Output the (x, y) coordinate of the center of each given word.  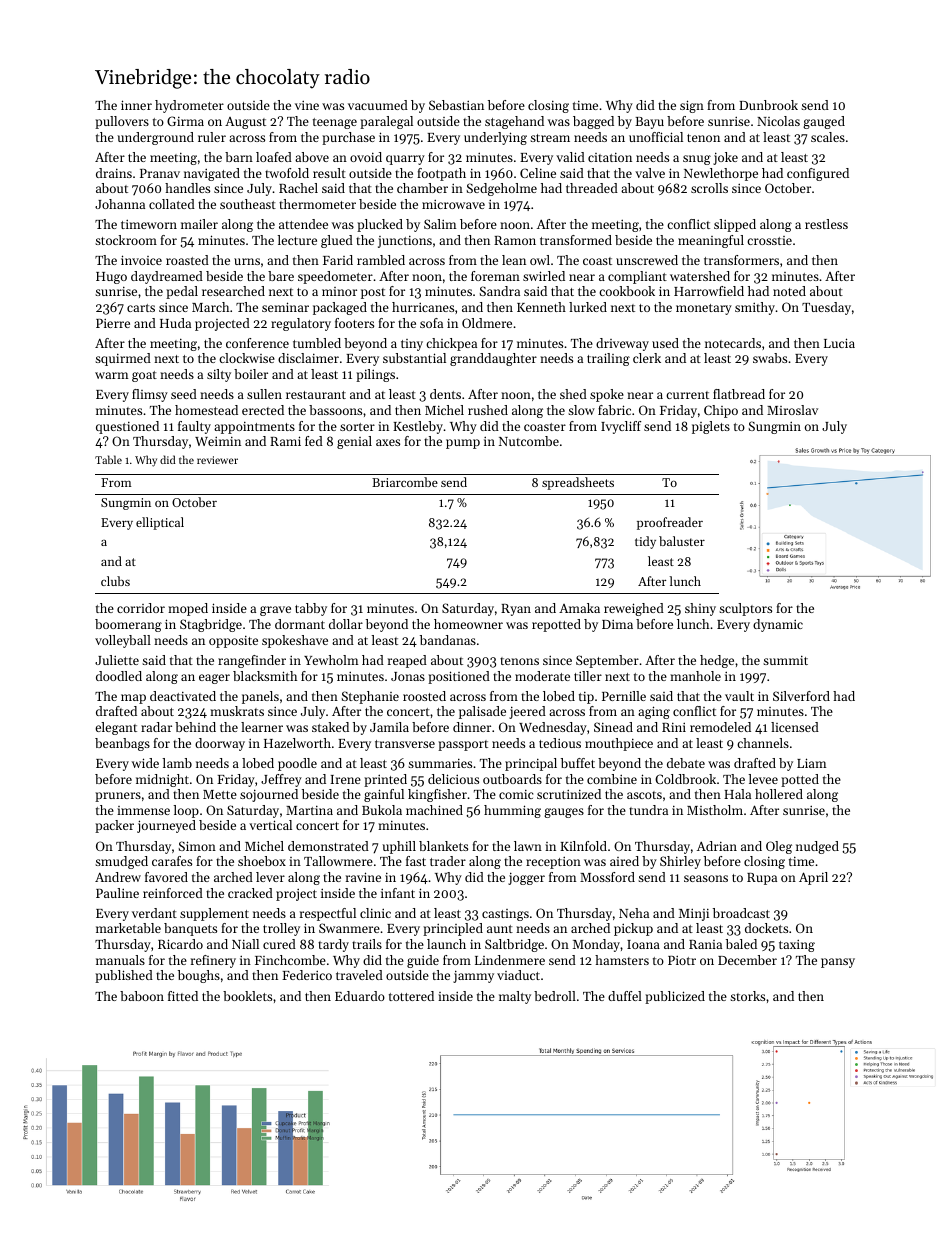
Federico (307, 975)
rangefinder (252, 661)
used (665, 343)
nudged (817, 847)
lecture (297, 240)
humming (512, 811)
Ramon (515, 240)
